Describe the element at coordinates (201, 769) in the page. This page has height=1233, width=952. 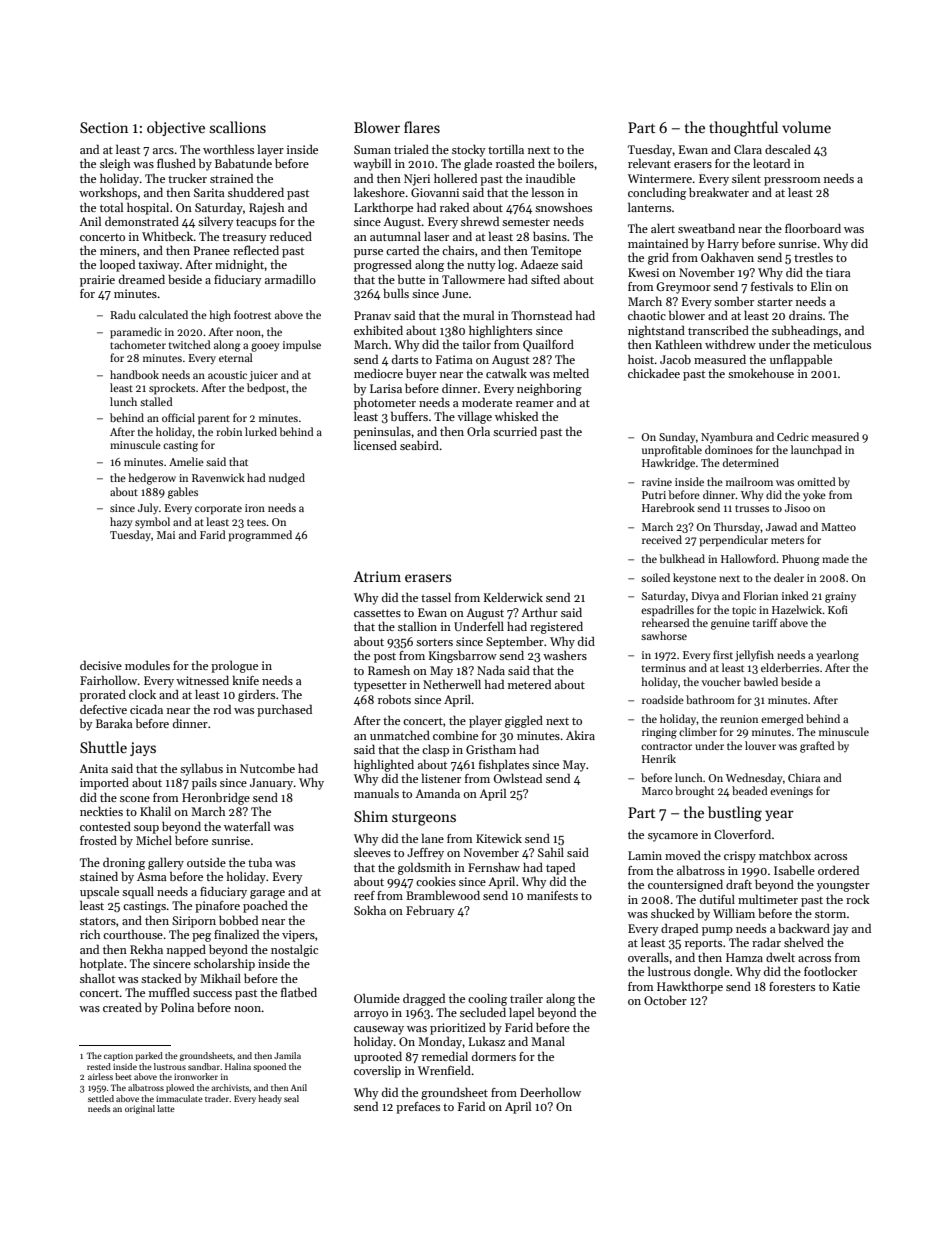
I see `syllabus` at that location.
